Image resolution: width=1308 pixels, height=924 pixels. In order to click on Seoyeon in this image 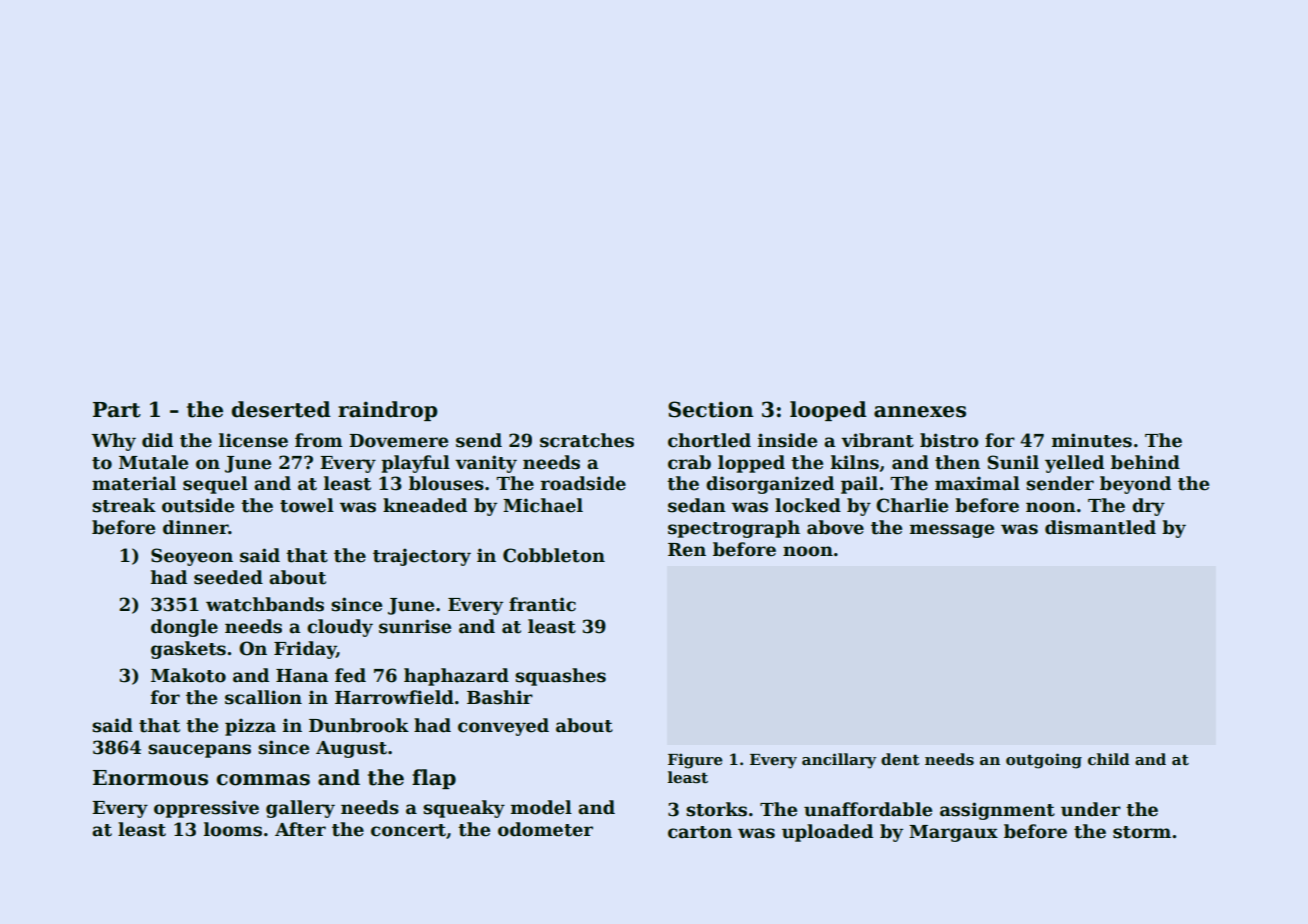, I will do `click(192, 557)`.
